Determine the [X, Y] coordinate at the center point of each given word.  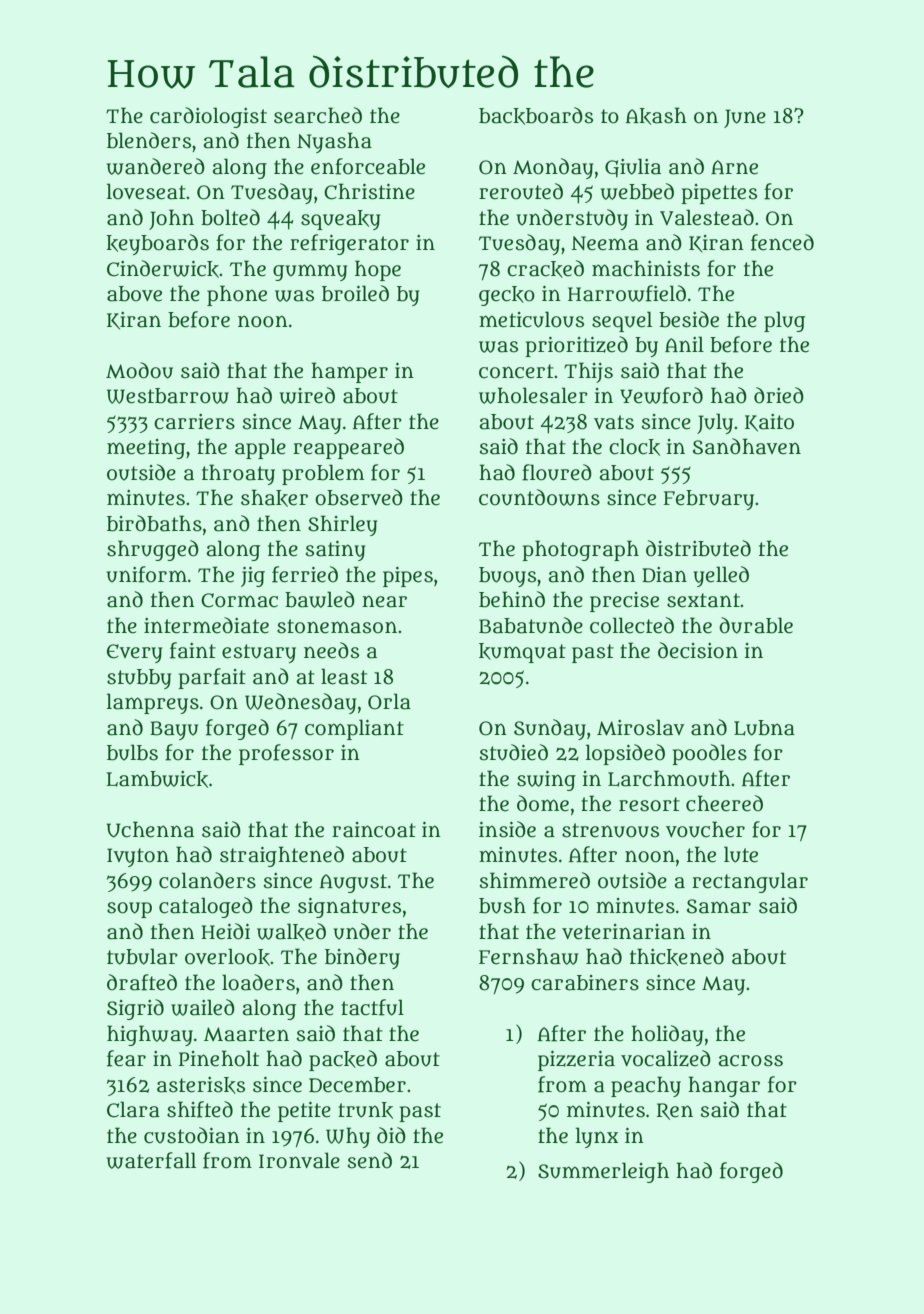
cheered [724, 803]
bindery [362, 958]
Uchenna [150, 829]
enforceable [368, 166]
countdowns [539, 497]
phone [237, 295]
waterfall [151, 1160]
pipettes [719, 194]
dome [543, 803]
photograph [580, 550]
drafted [142, 982]
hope [378, 270]
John [171, 219]
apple [260, 448]
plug [784, 321]
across [750, 1061]
